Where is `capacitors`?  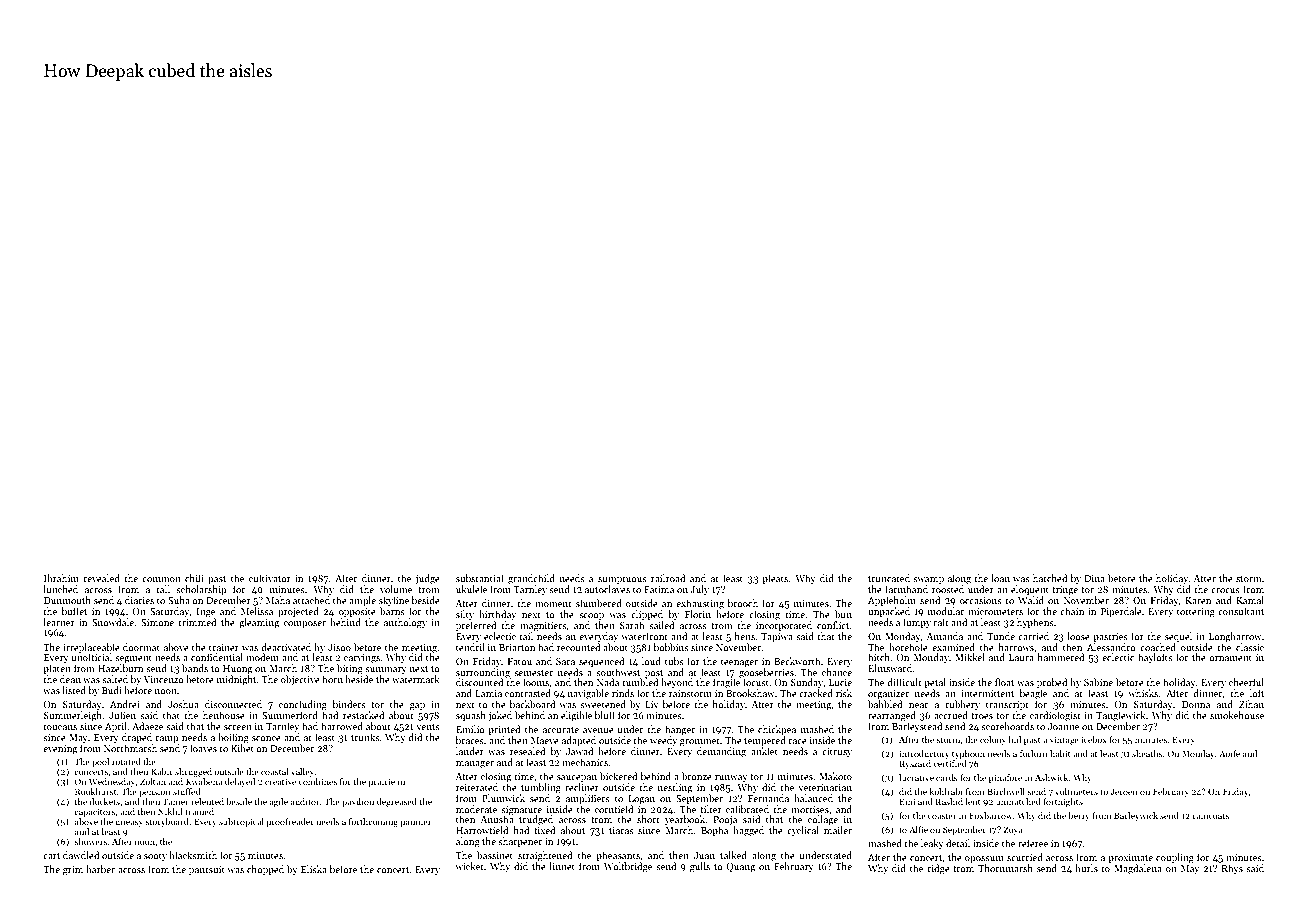
capacitors is located at coordinates (94, 812).
